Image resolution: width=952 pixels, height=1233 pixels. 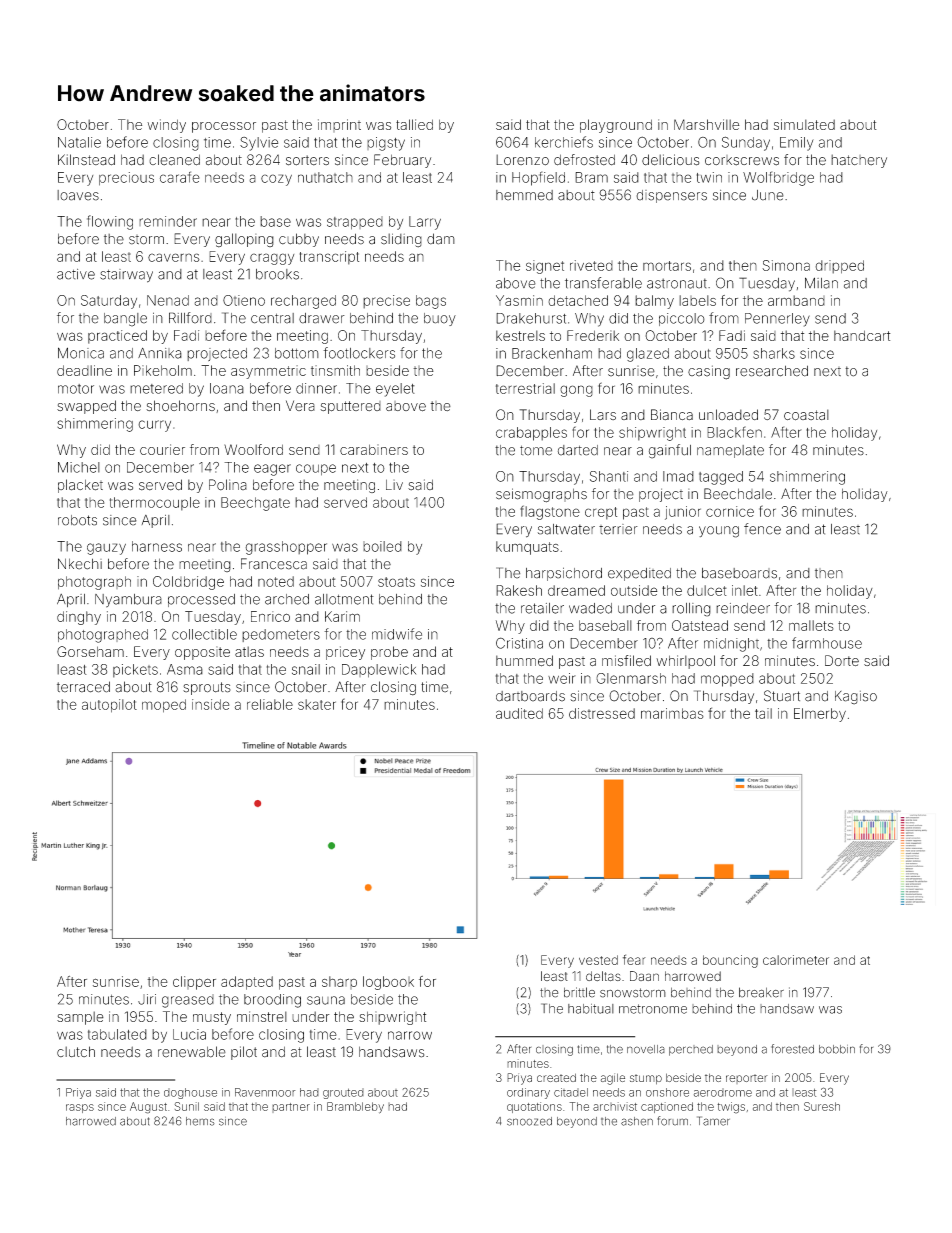 I want to click on bouncing, so click(x=730, y=961).
